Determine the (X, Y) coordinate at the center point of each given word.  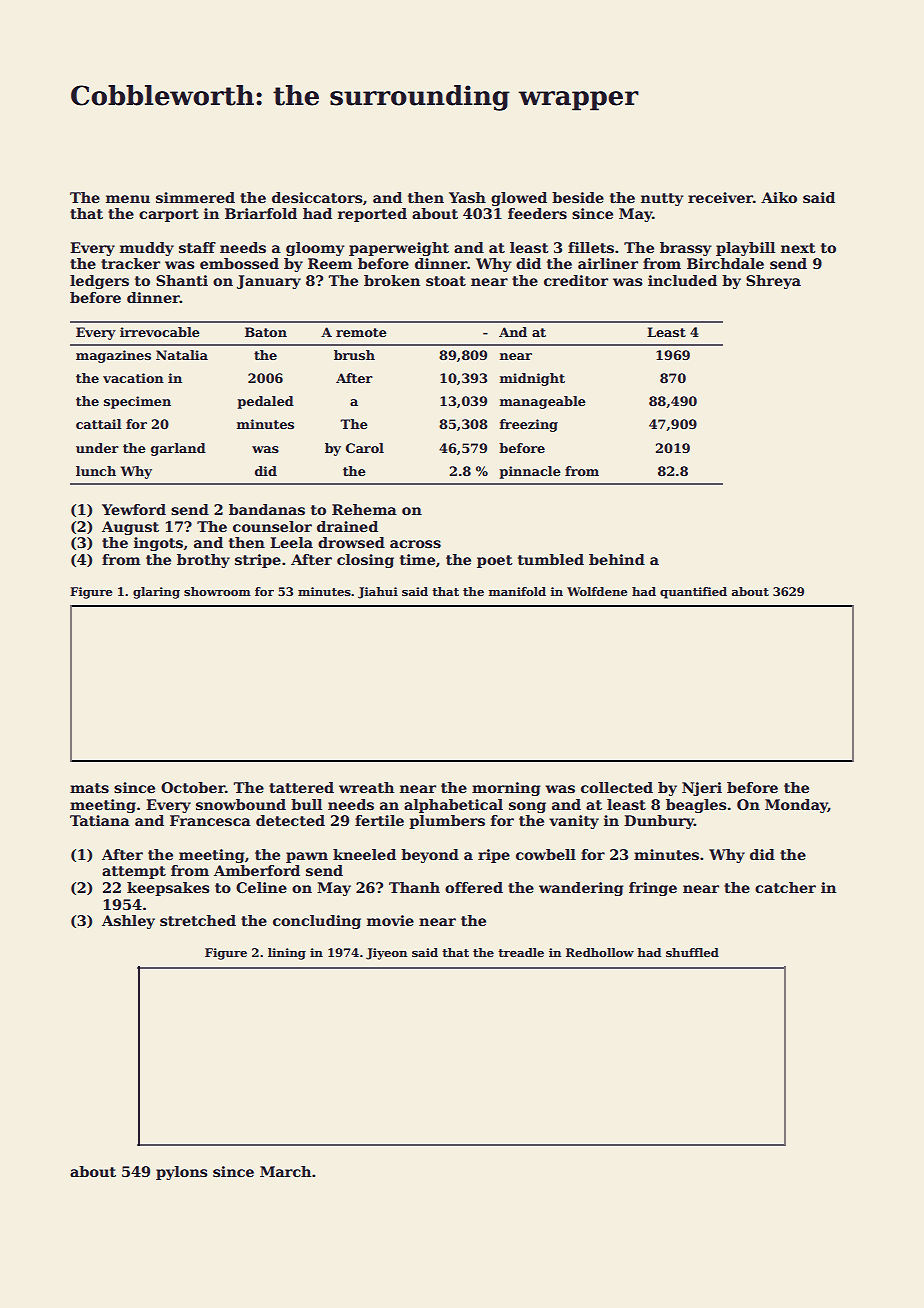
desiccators (317, 197)
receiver (720, 197)
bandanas (267, 509)
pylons (182, 1173)
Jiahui (378, 593)
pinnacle (530, 472)
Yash (467, 197)
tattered (301, 787)
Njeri (702, 789)
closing (365, 561)
